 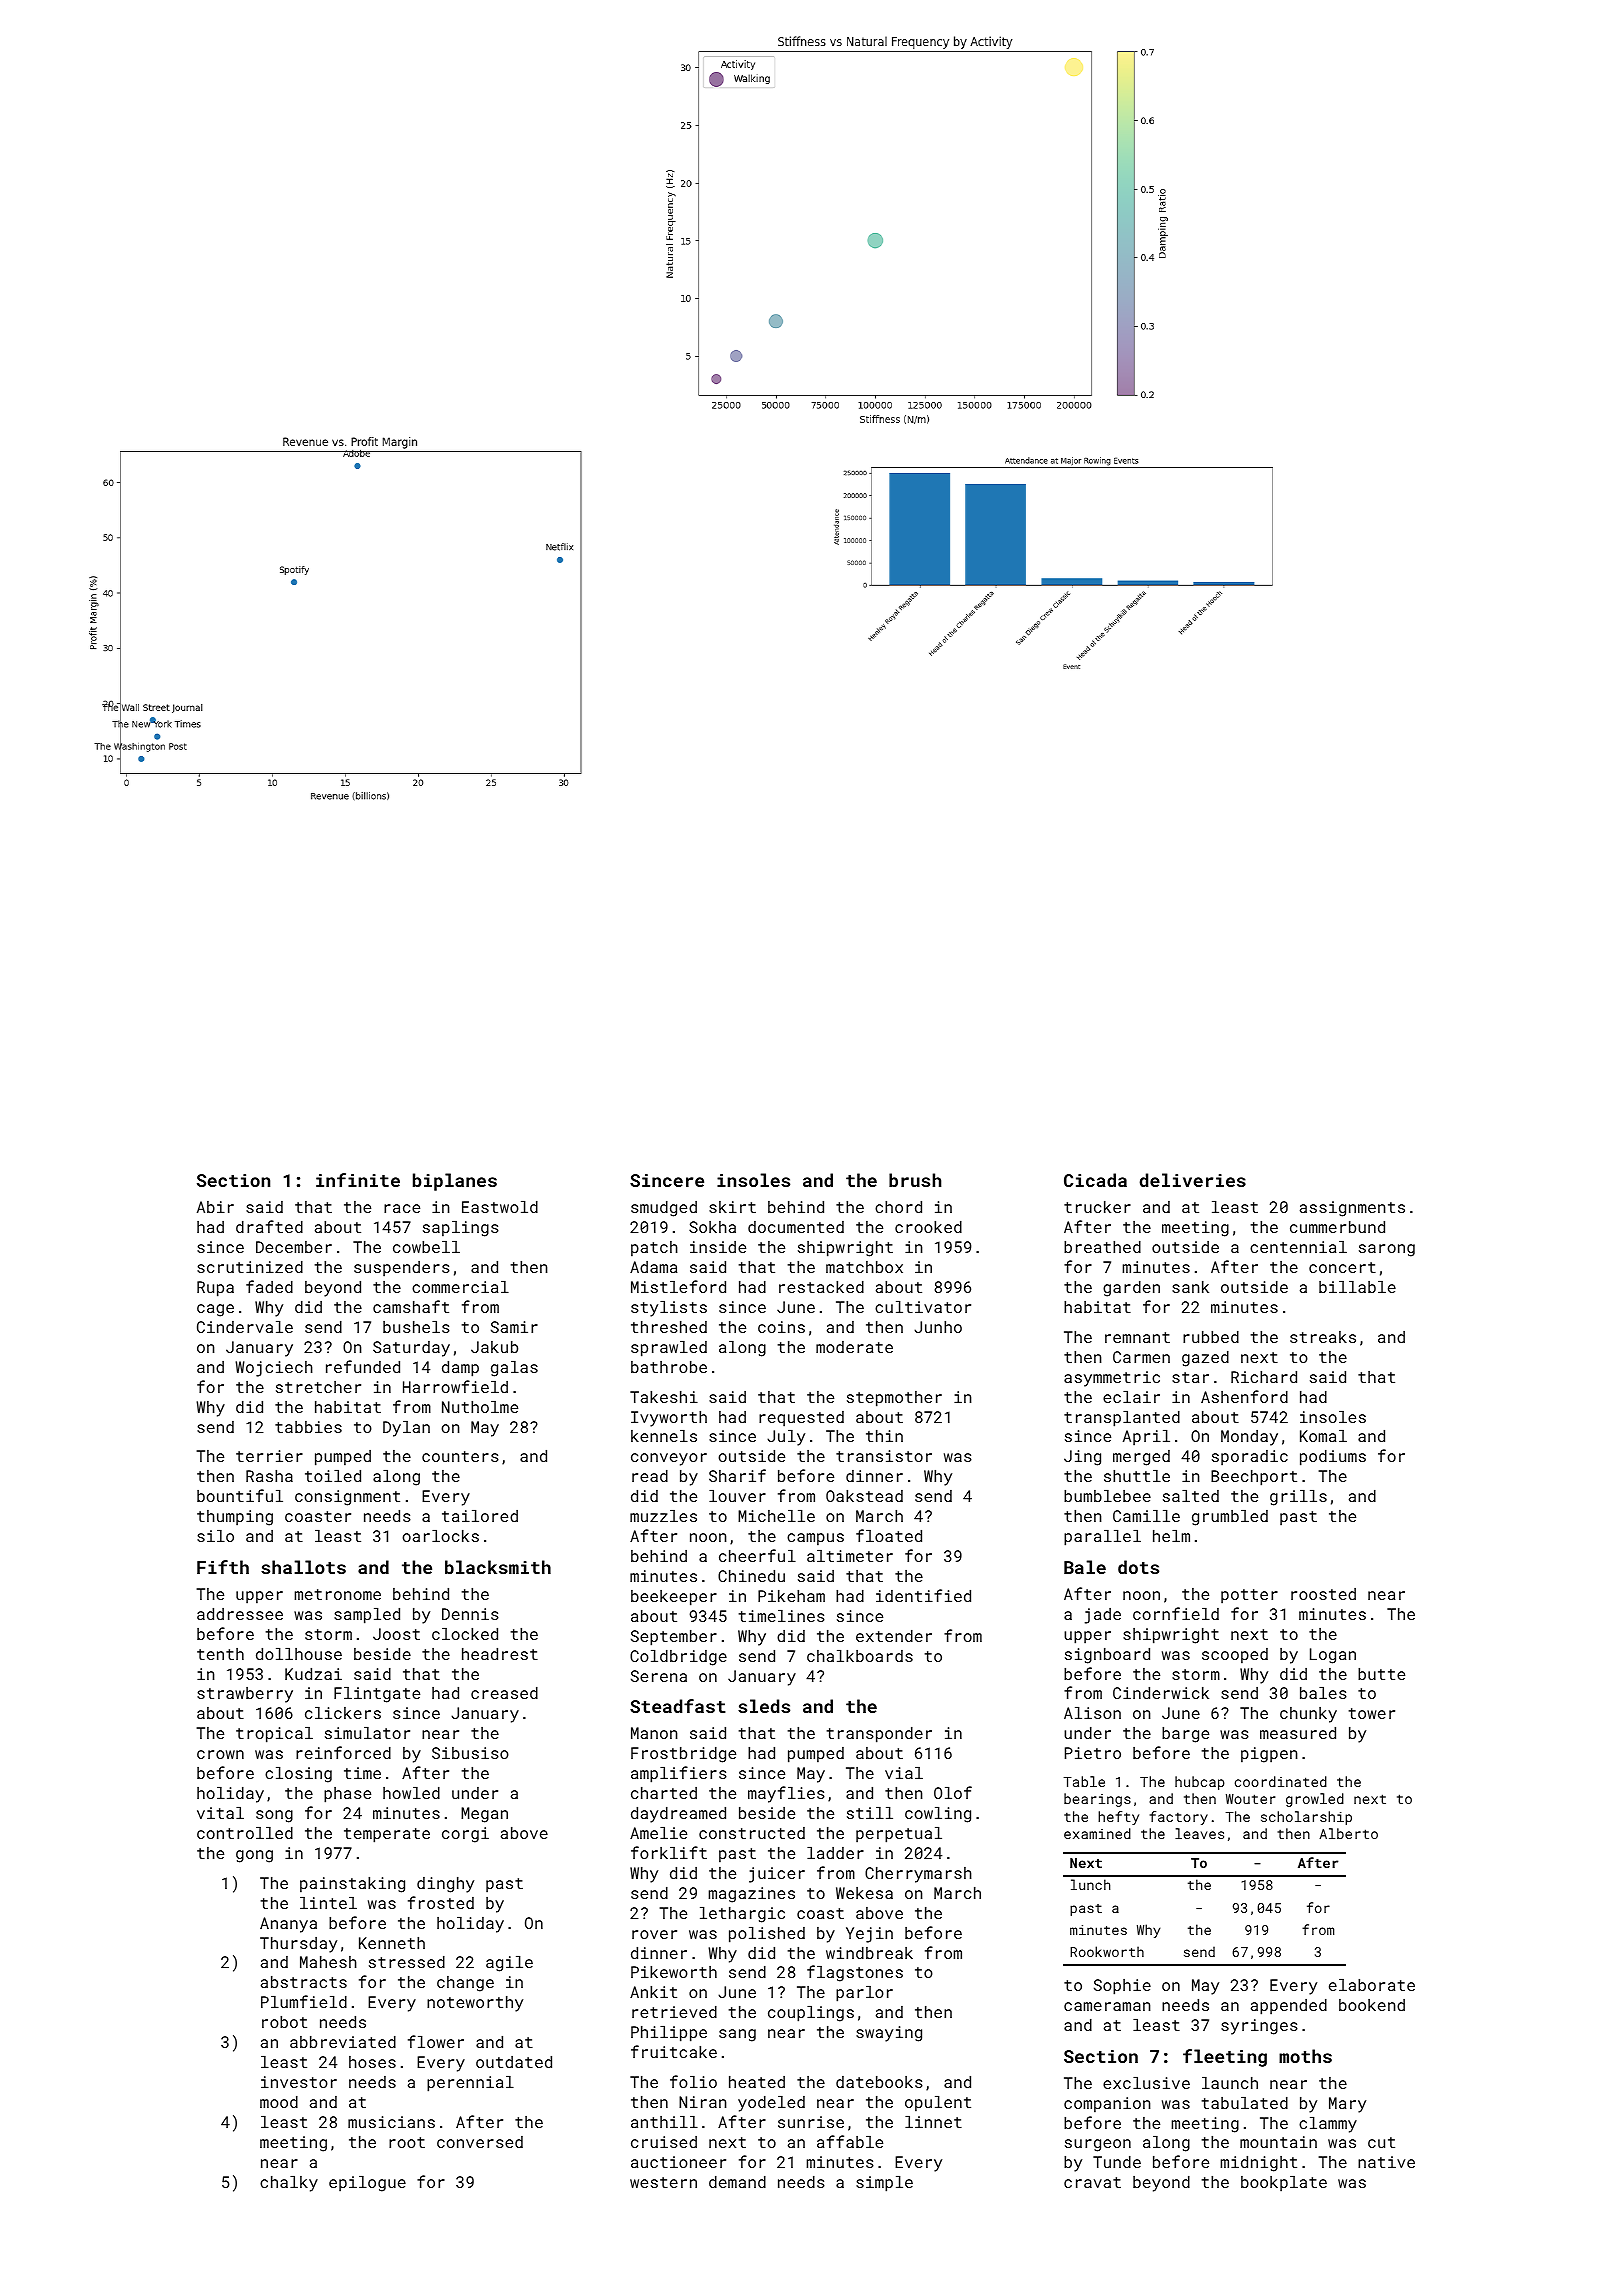 I want to click on native, so click(x=1386, y=2162).
